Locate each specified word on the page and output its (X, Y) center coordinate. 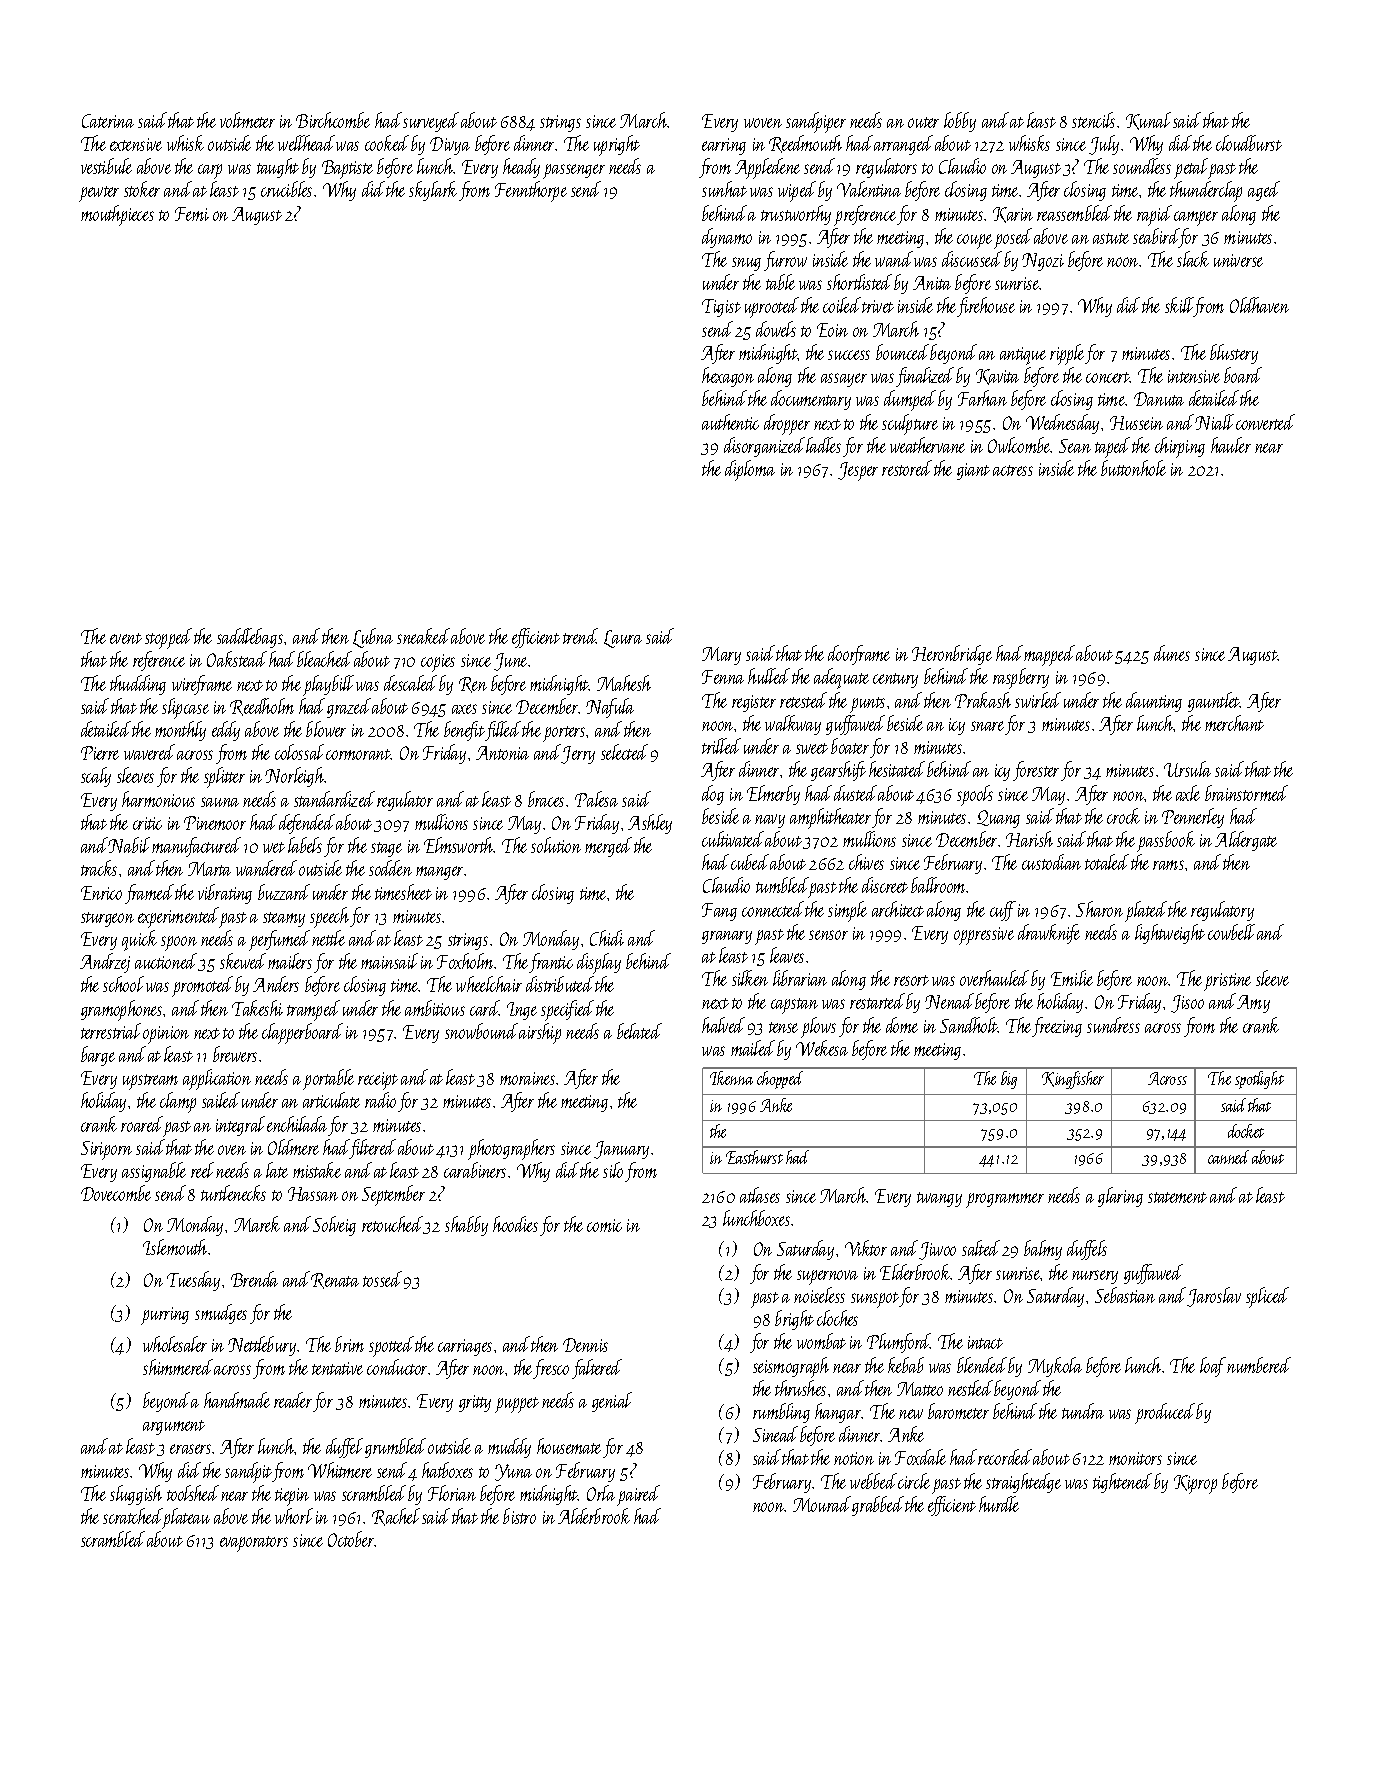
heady (521, 168)
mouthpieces (117, 215)
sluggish (136, 1495)
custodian (1051, 862)
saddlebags (250, 638)
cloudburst (1249, 143)
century (895, 680)
